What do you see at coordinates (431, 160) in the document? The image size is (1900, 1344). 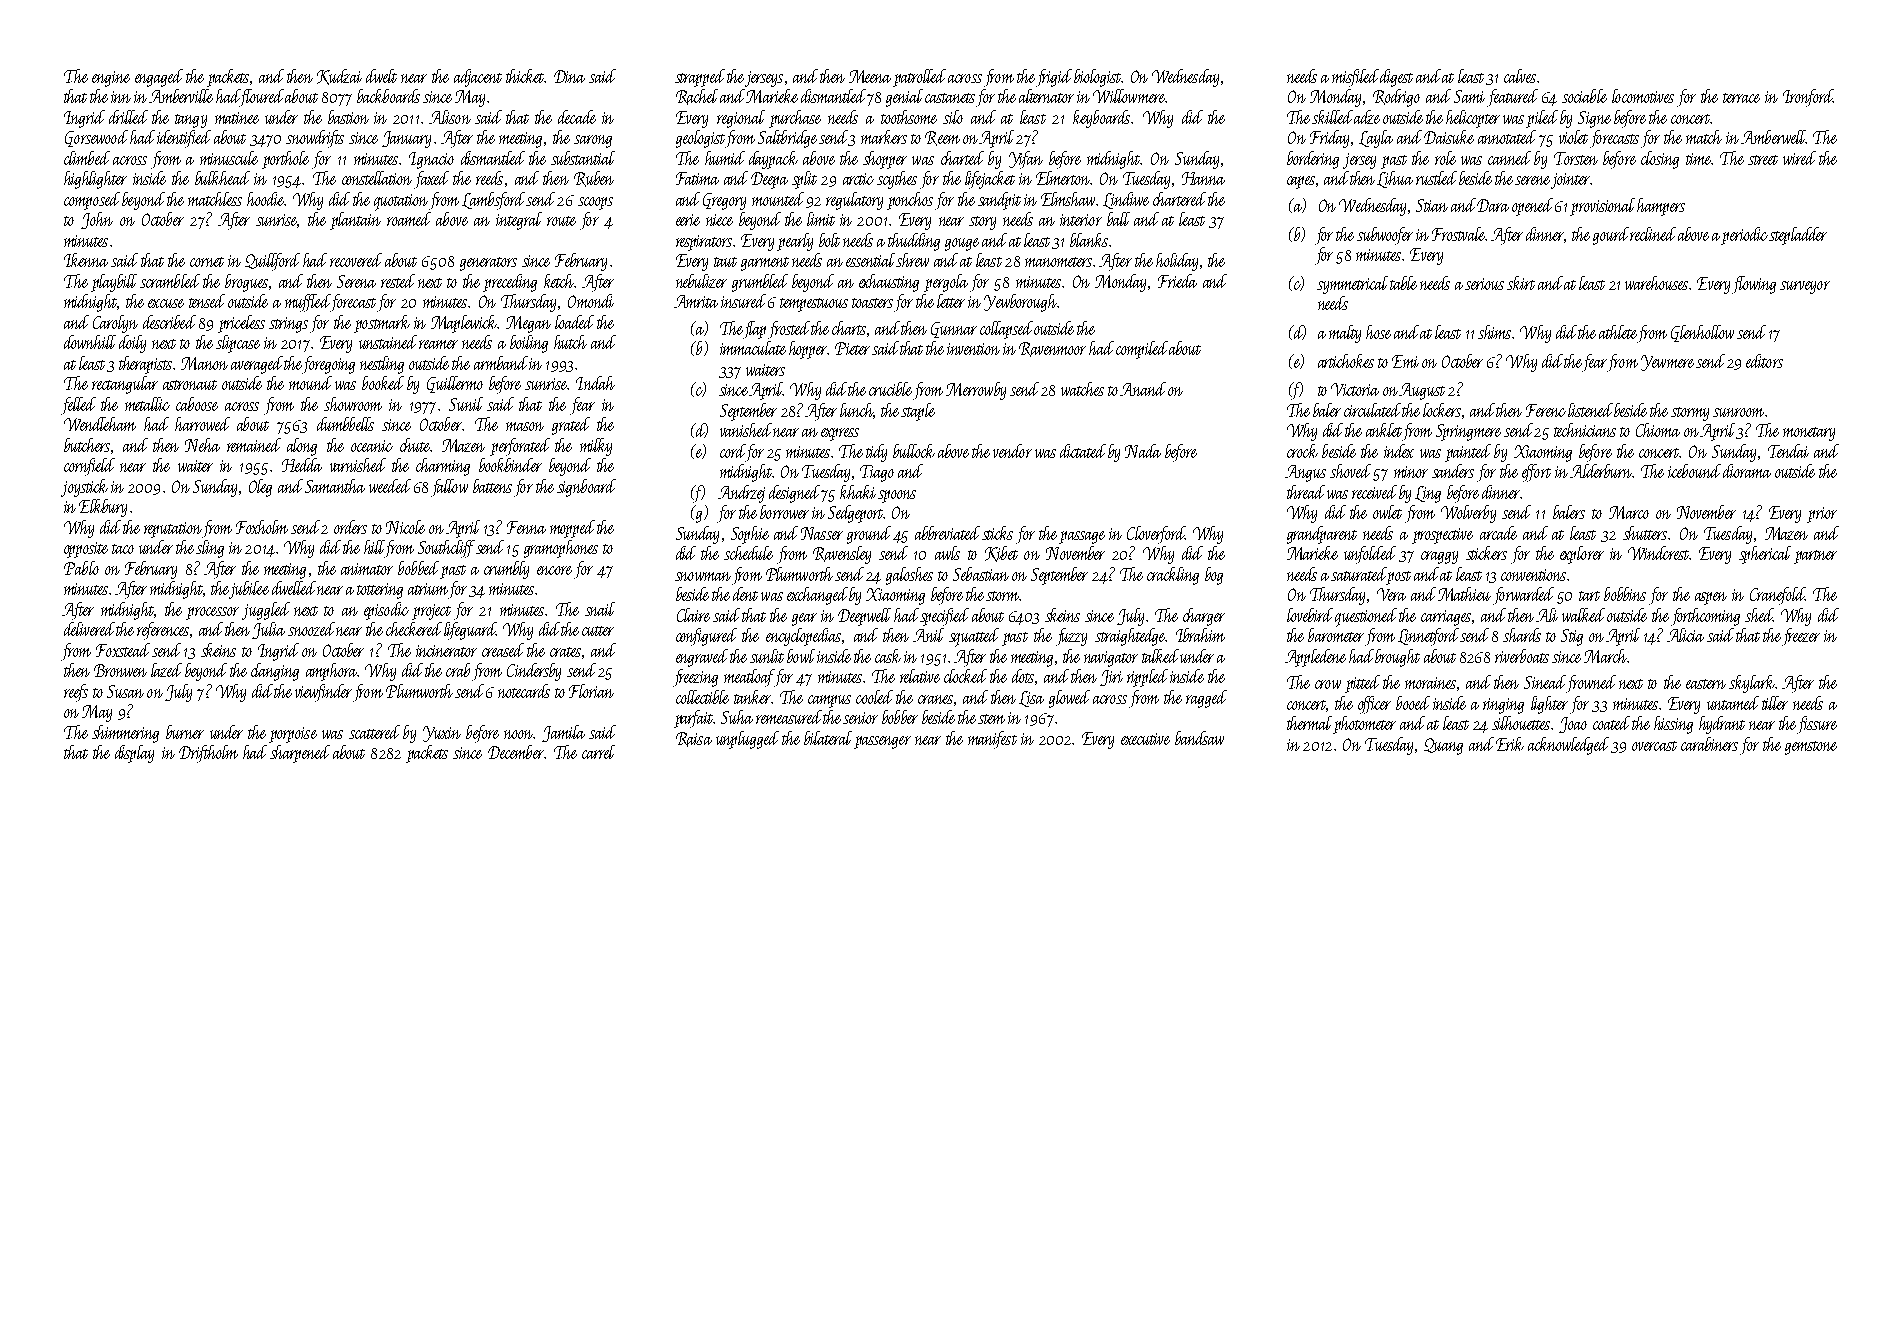 I see `Ignacio` at bounding box center [431, 160].
